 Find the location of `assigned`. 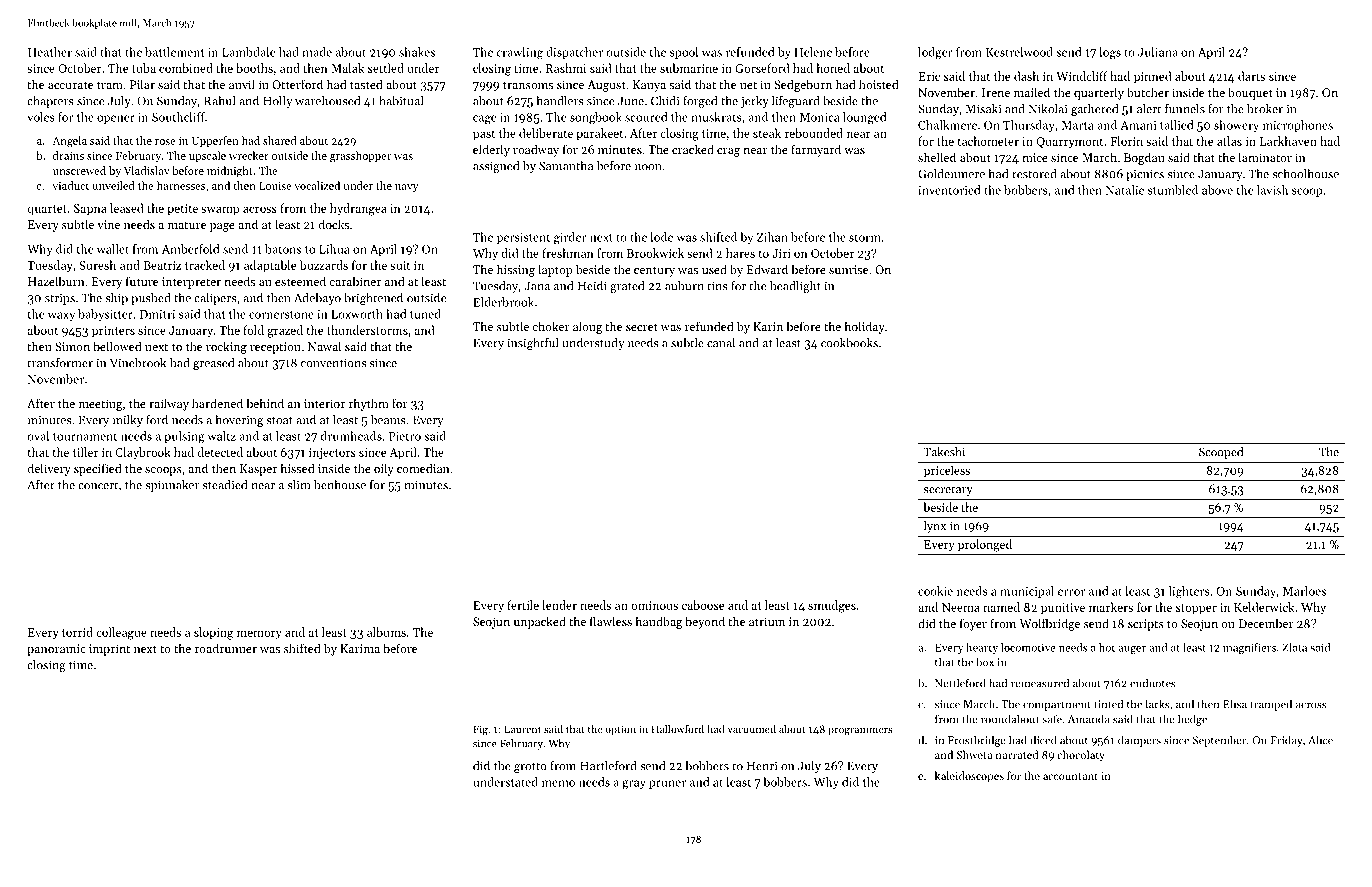

assigned is located at coordinates (496, 167).
